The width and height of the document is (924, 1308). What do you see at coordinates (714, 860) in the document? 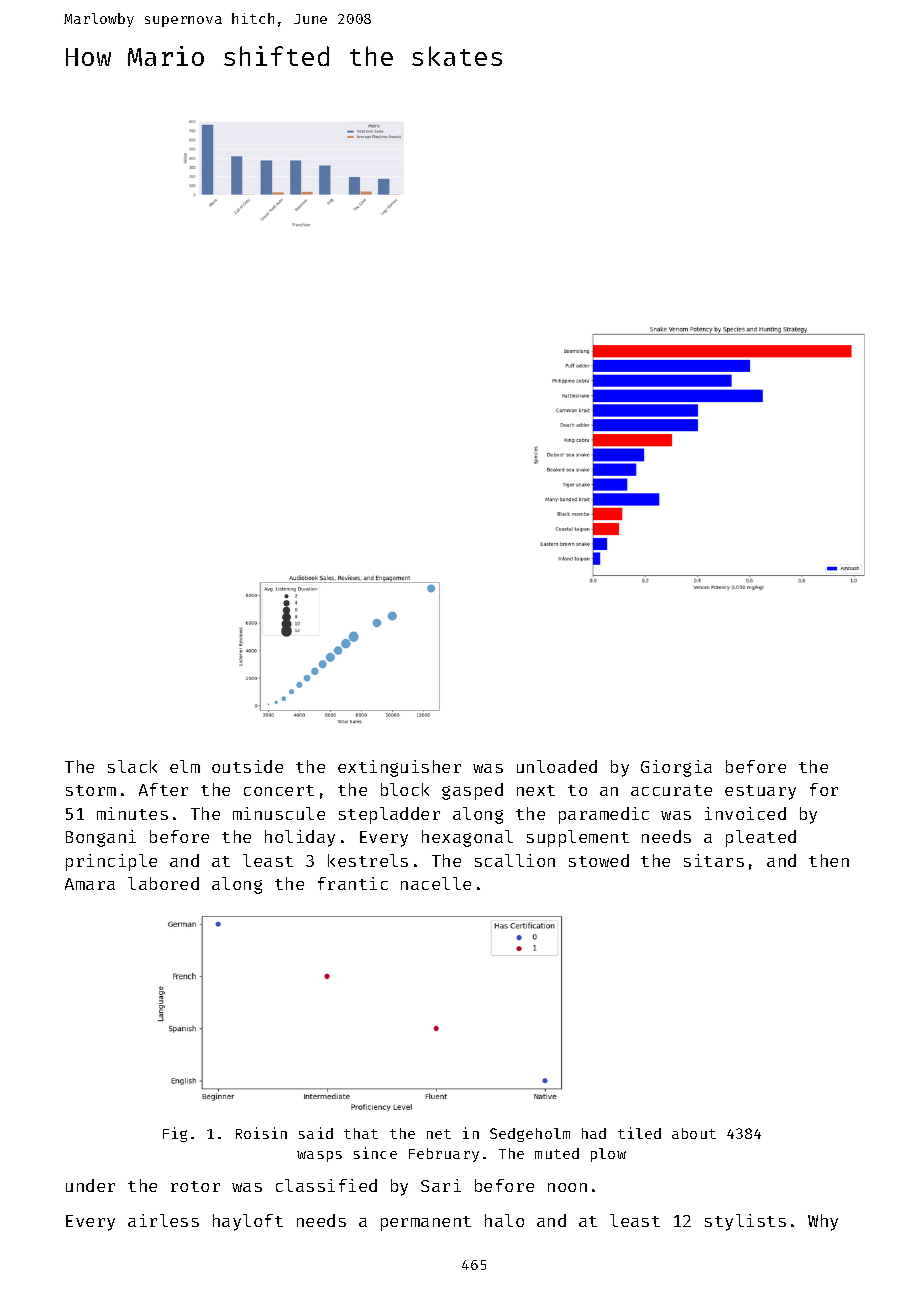
I see `sitars` at bounding box center [714, 860].
